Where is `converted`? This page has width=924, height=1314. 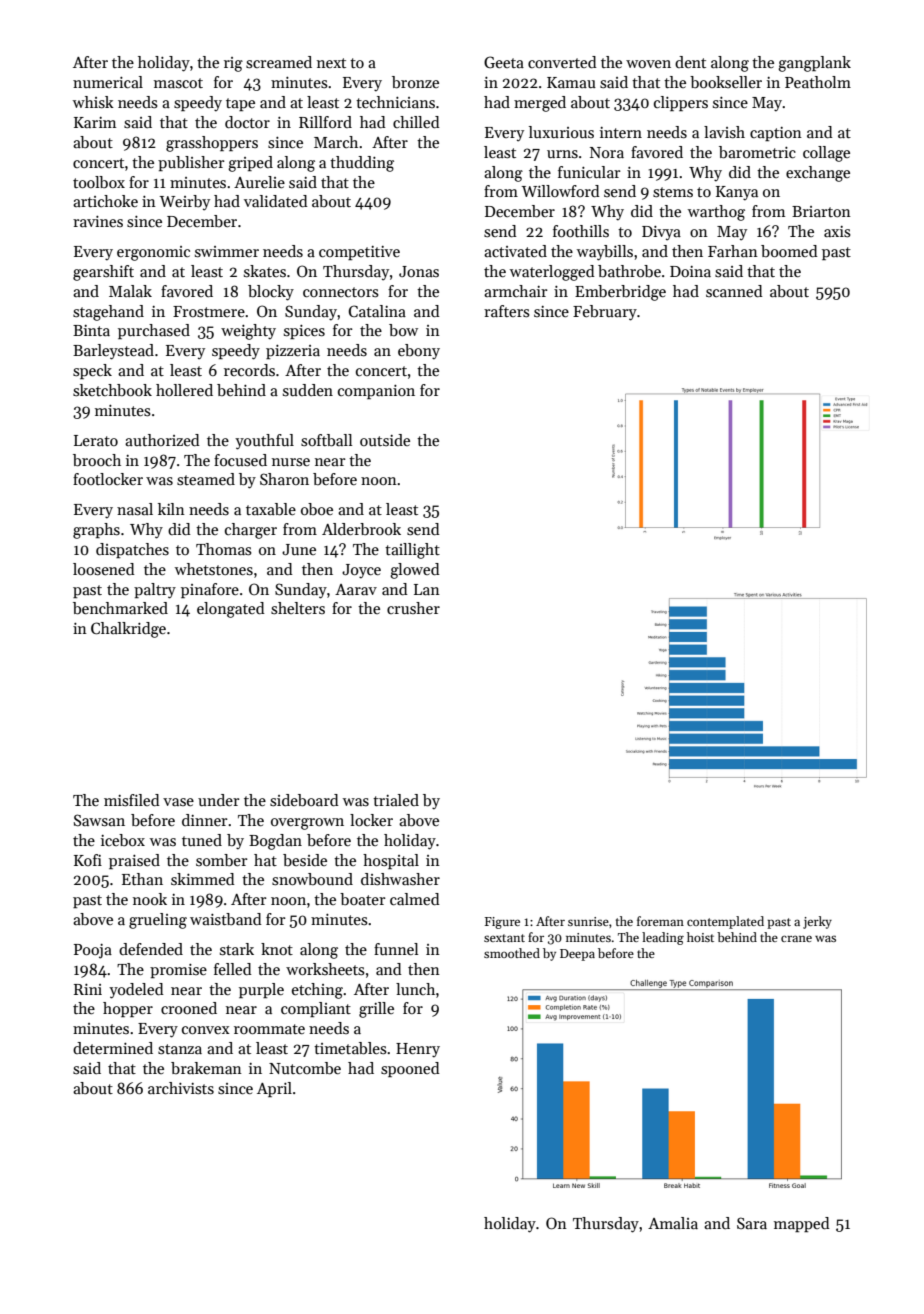 converted is located at coordinates (562, 62).
